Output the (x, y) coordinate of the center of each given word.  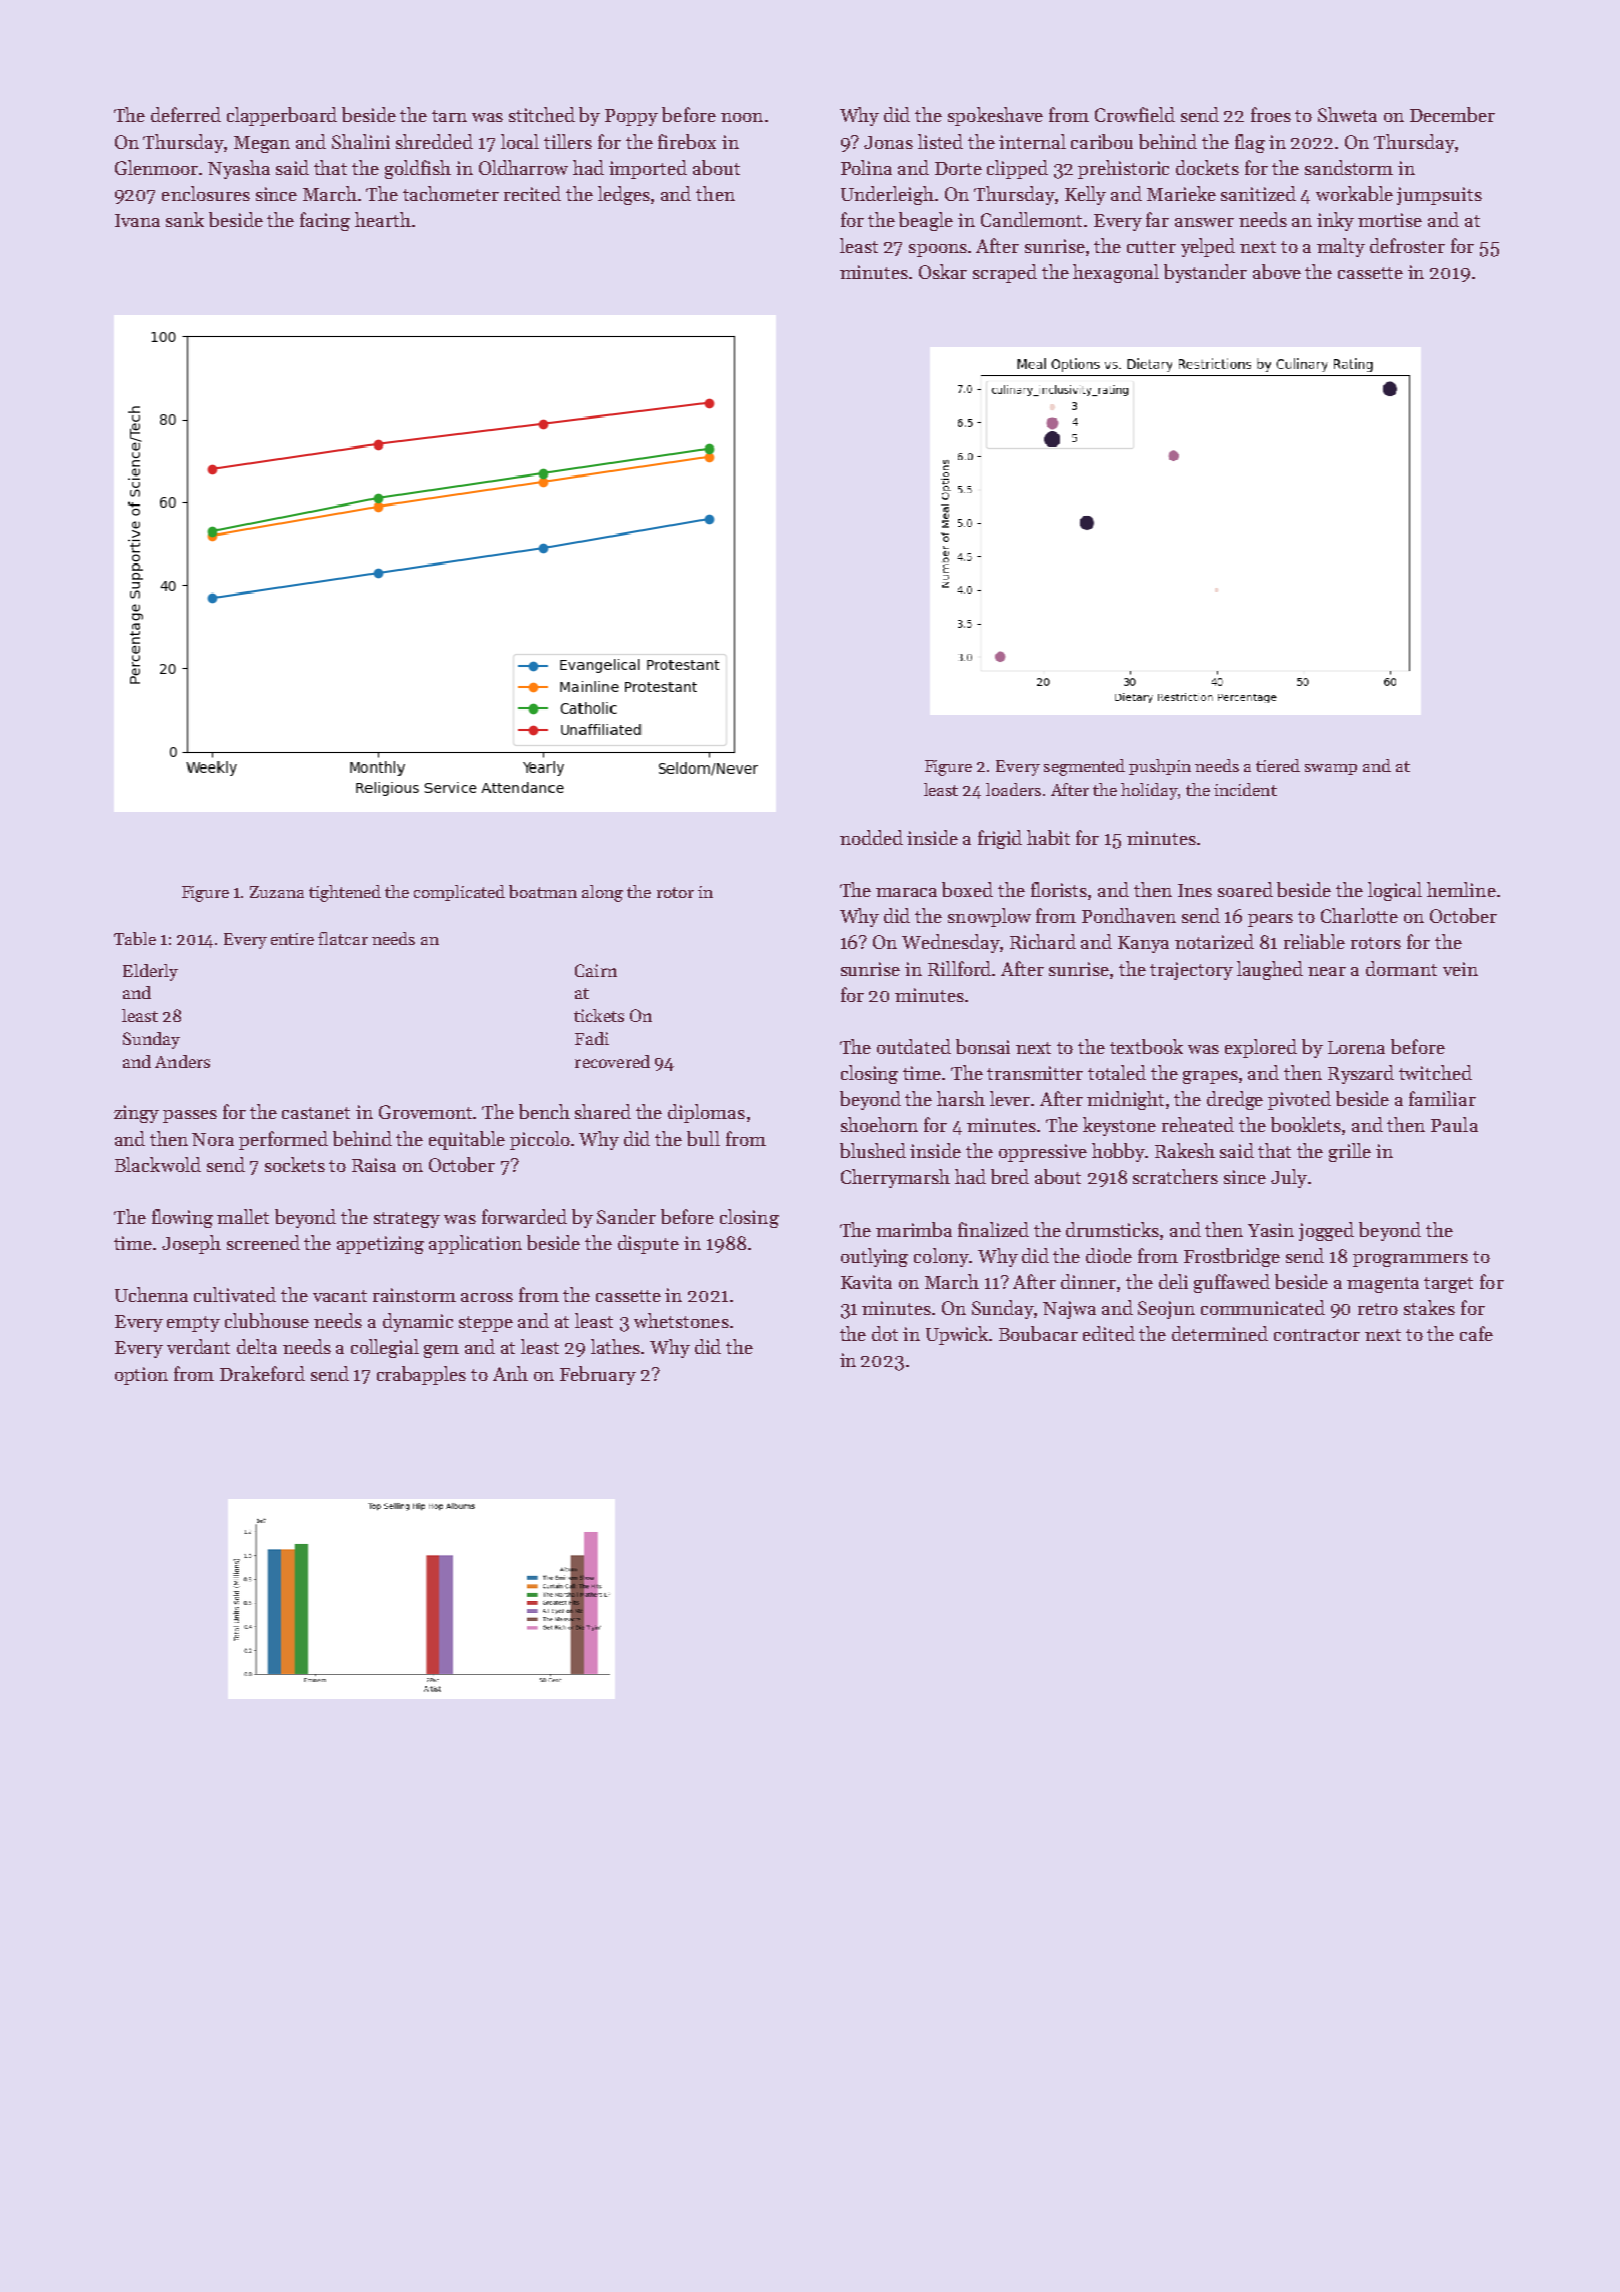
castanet (316, 1113)
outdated (914, 1046)
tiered (1278, 765)
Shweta (1347, 114)
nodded (871, 837)
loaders (1013, 789)
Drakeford (262, 1373)
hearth (383, 219)
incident (1245, 789)
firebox (687, 141)
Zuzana (277, 892)
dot (885, 1333)
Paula (1454, 1124)
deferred (186, 114)
